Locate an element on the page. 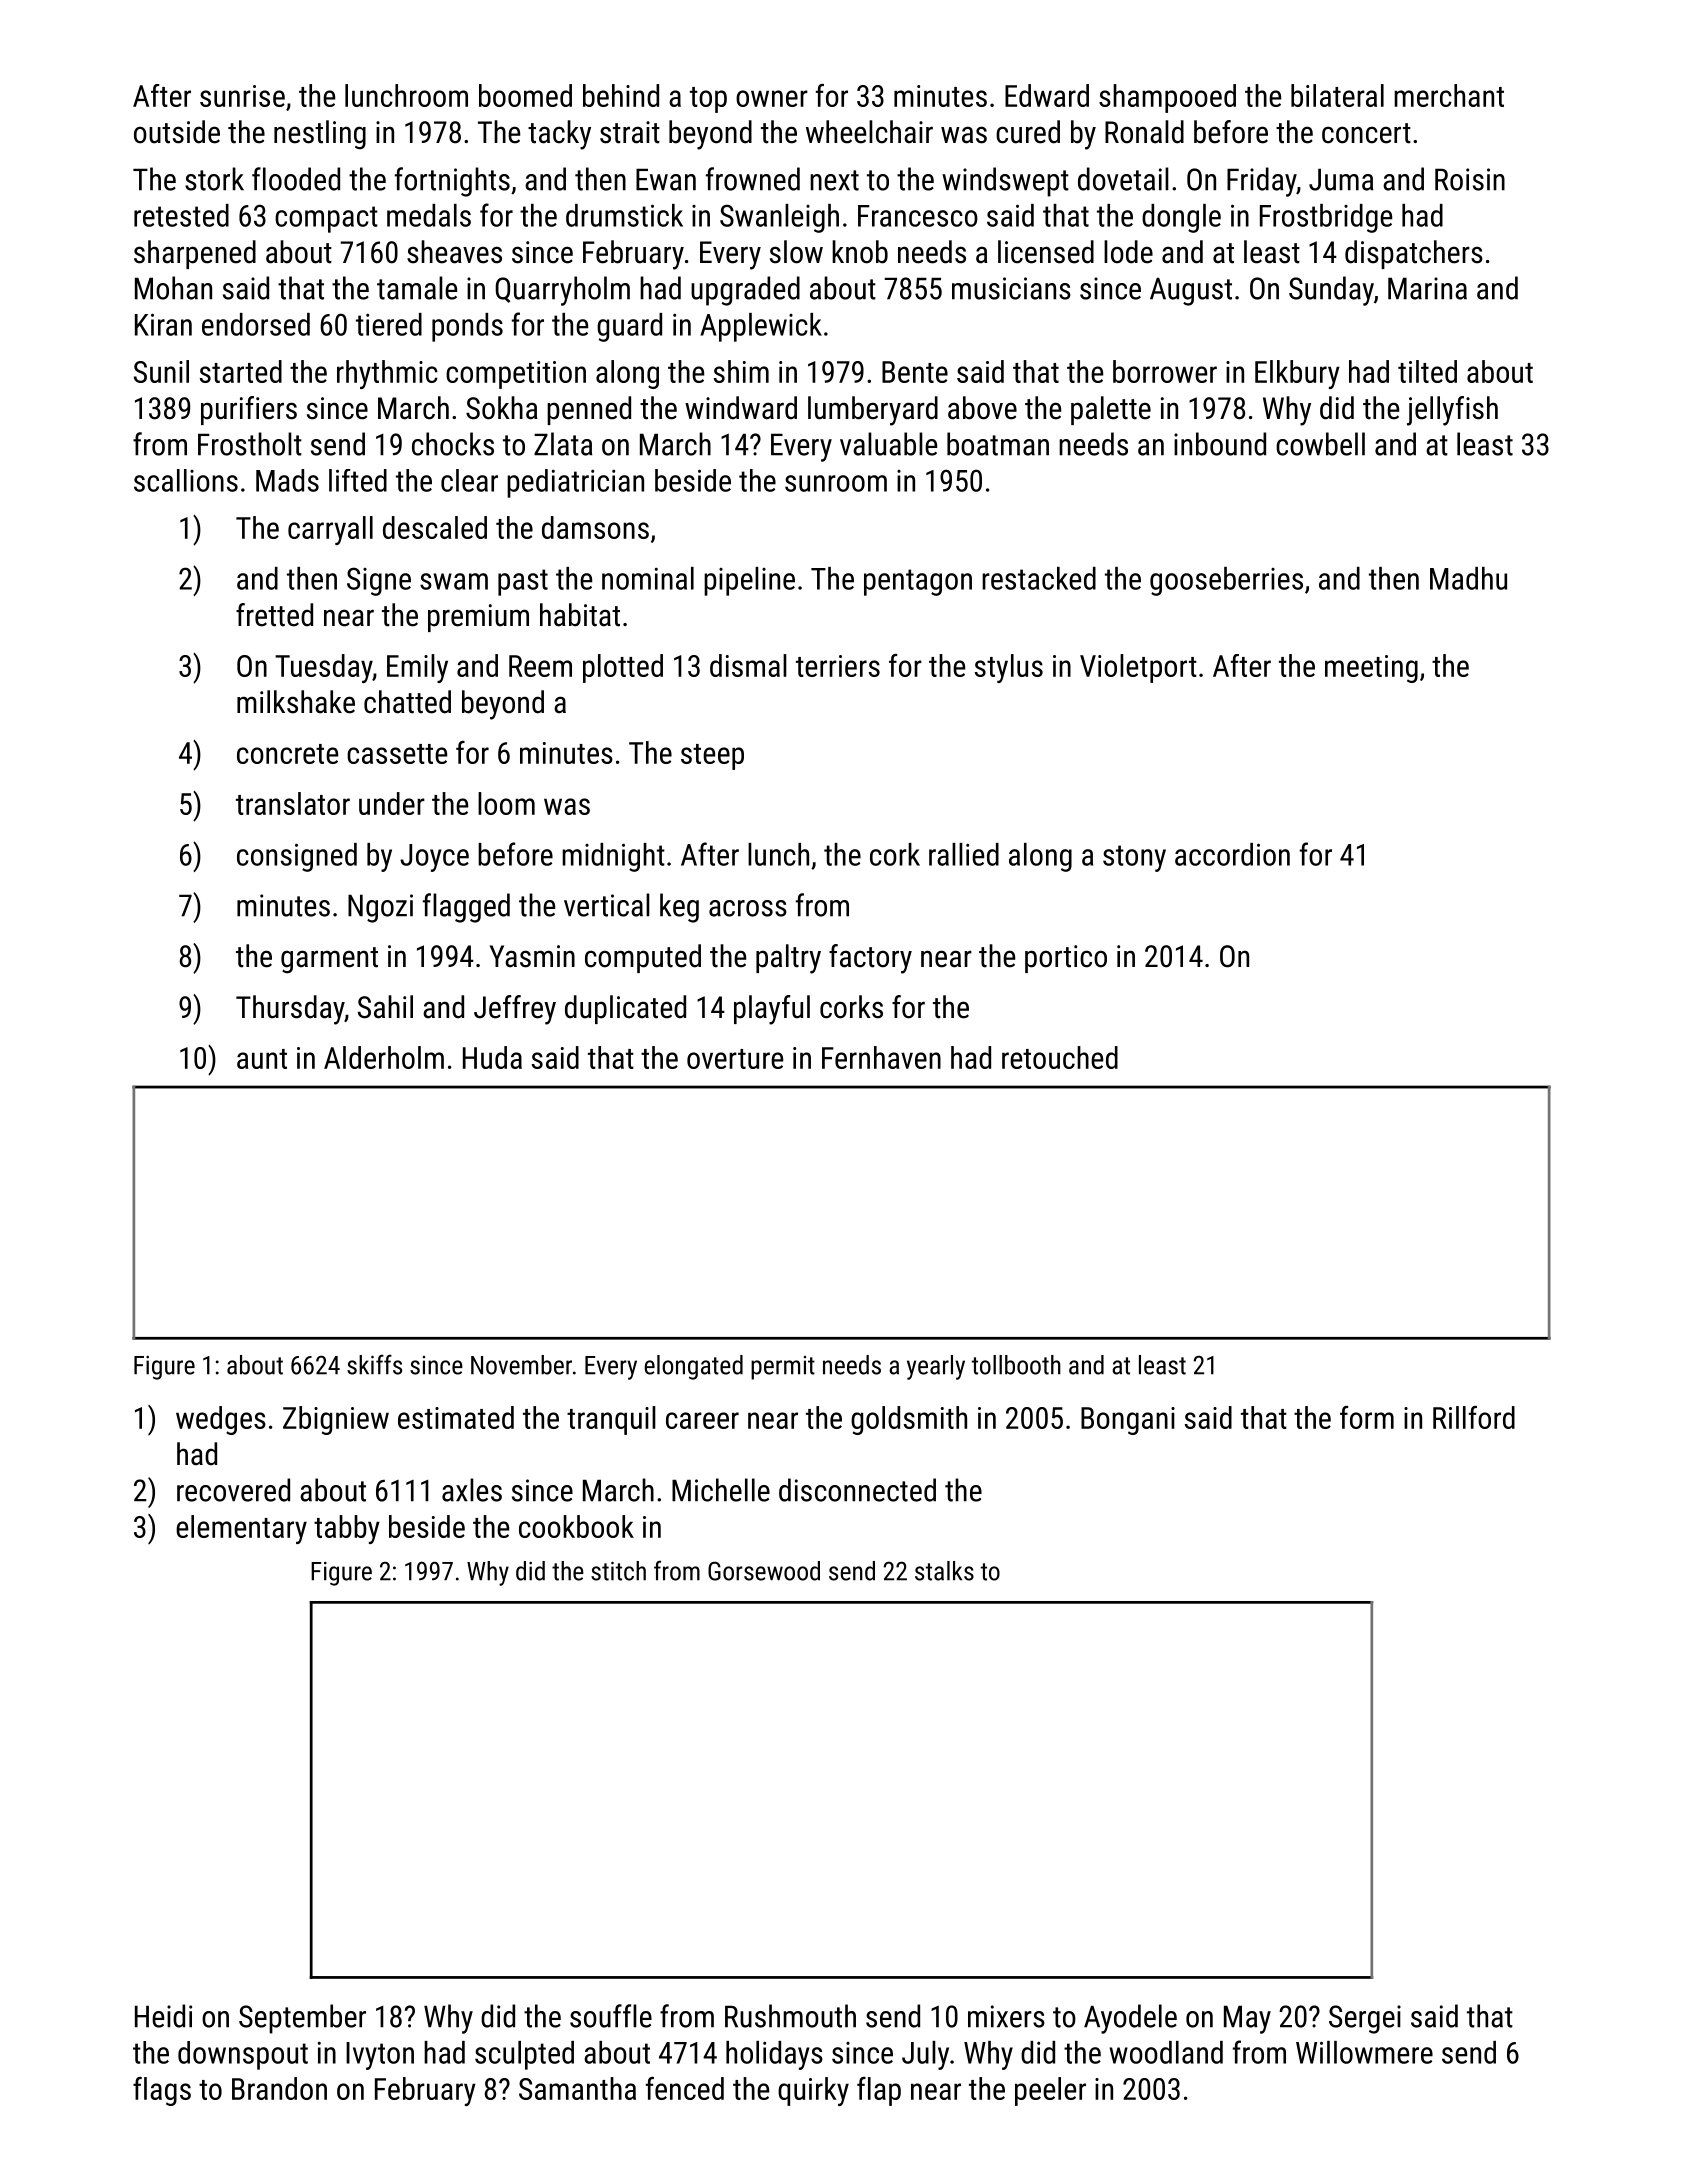 Image resolution: width=1683 pixels, height=2178 pixels. sunrise is located at coordinates (242, 96).
